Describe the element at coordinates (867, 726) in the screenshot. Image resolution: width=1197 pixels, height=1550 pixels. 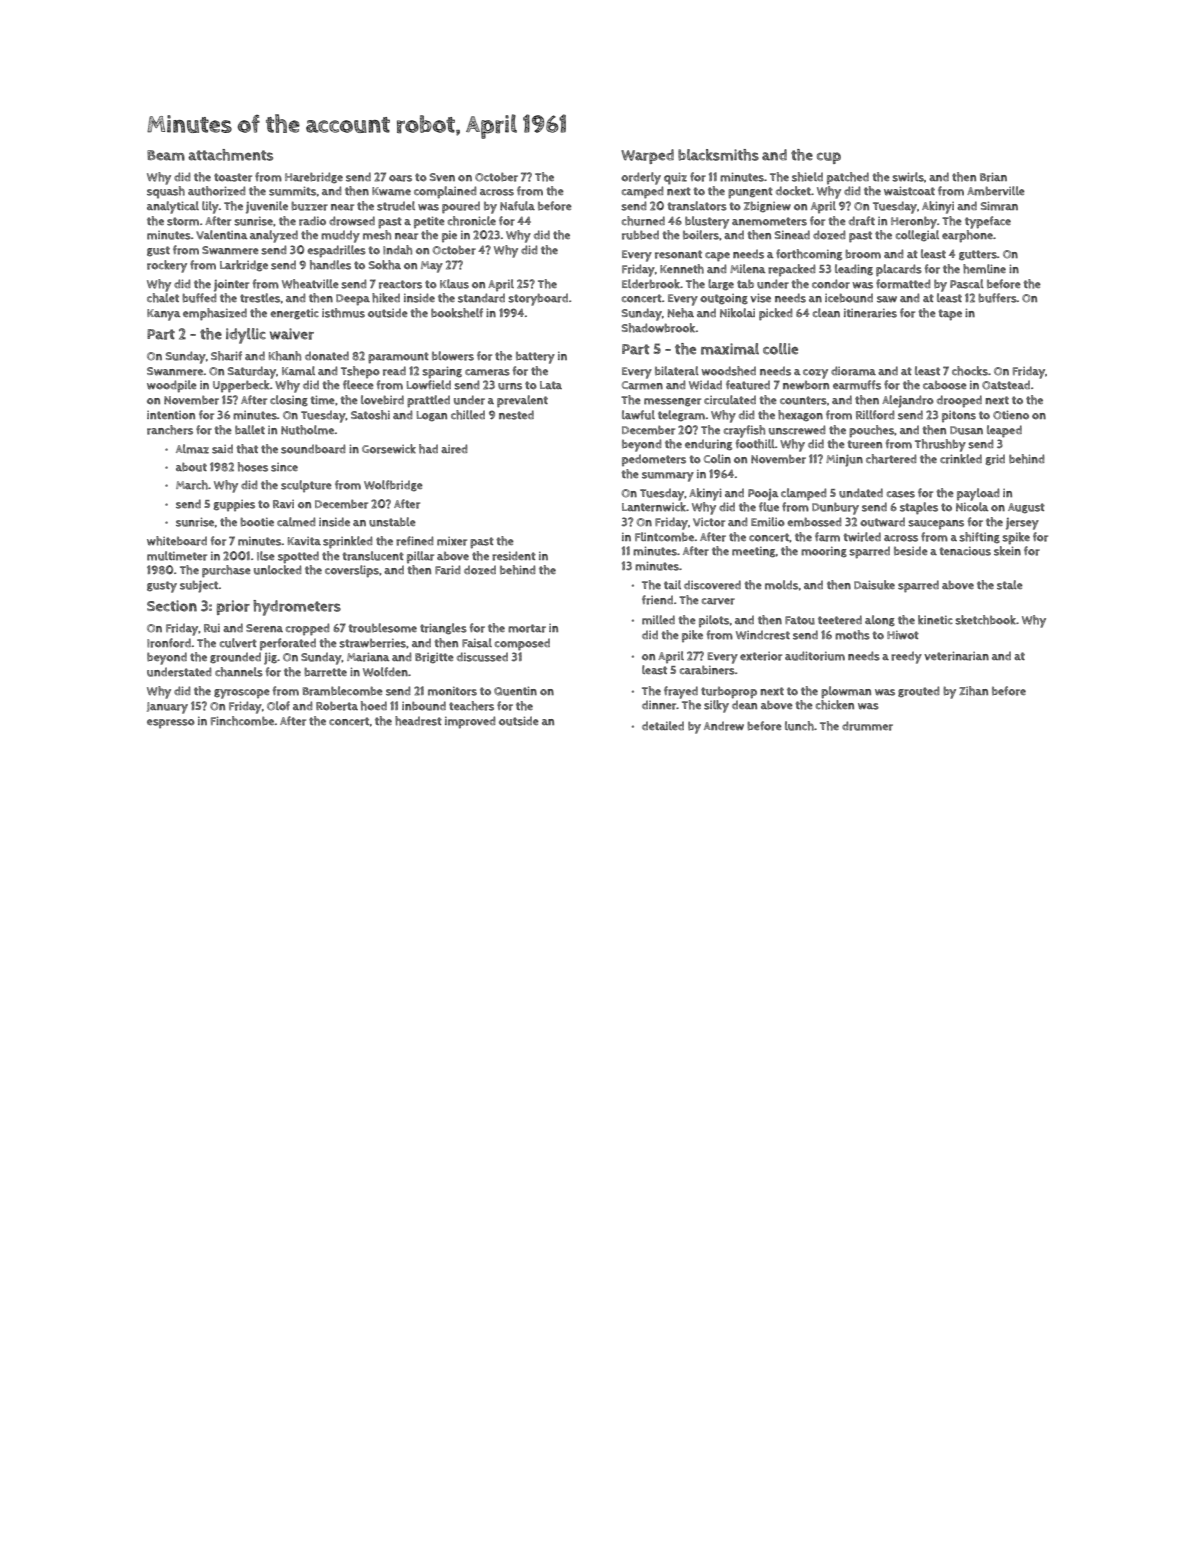
I see `drummer` at that location.
